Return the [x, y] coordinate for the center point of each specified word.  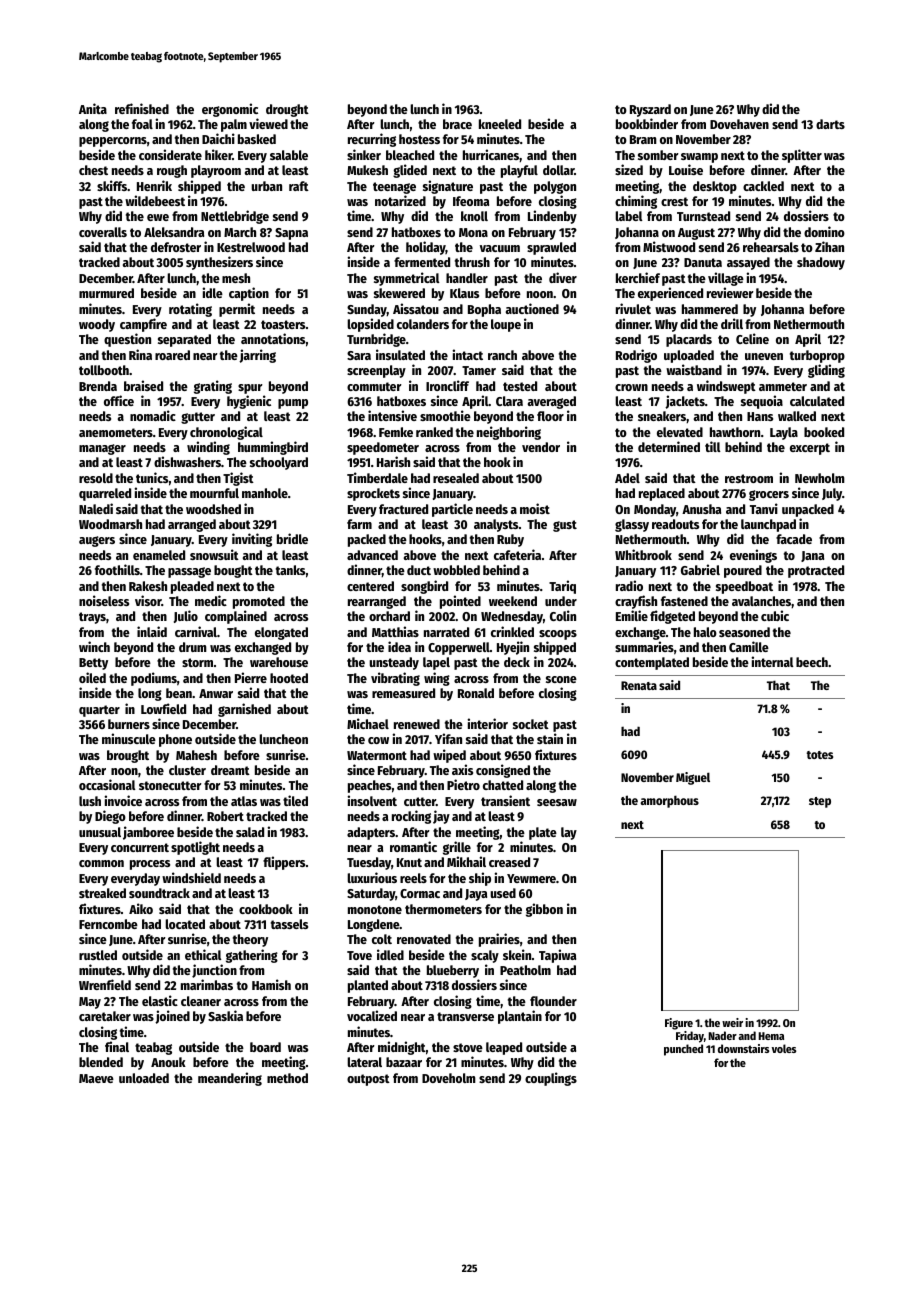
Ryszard [650, 110]
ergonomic [230, 110]
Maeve [96, 1078]
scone [561, 679]
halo [705, 632]
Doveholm [449, 1078]
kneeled [500, 124]
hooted [289, 678]
